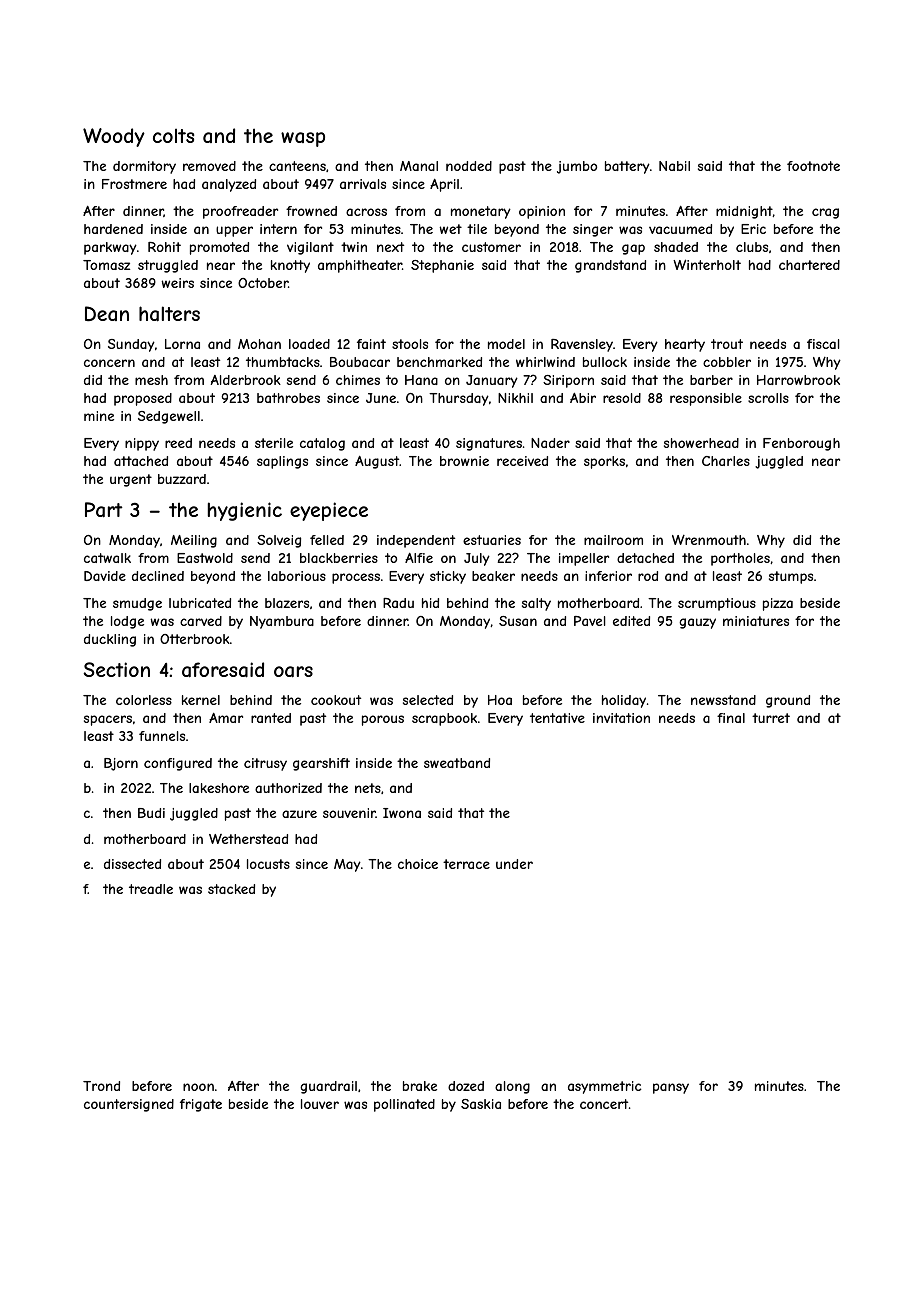 The height and width of the document is (1308, 924). Describe the element at coordinates (430, 603) in the document. I see `hid` at that location.
